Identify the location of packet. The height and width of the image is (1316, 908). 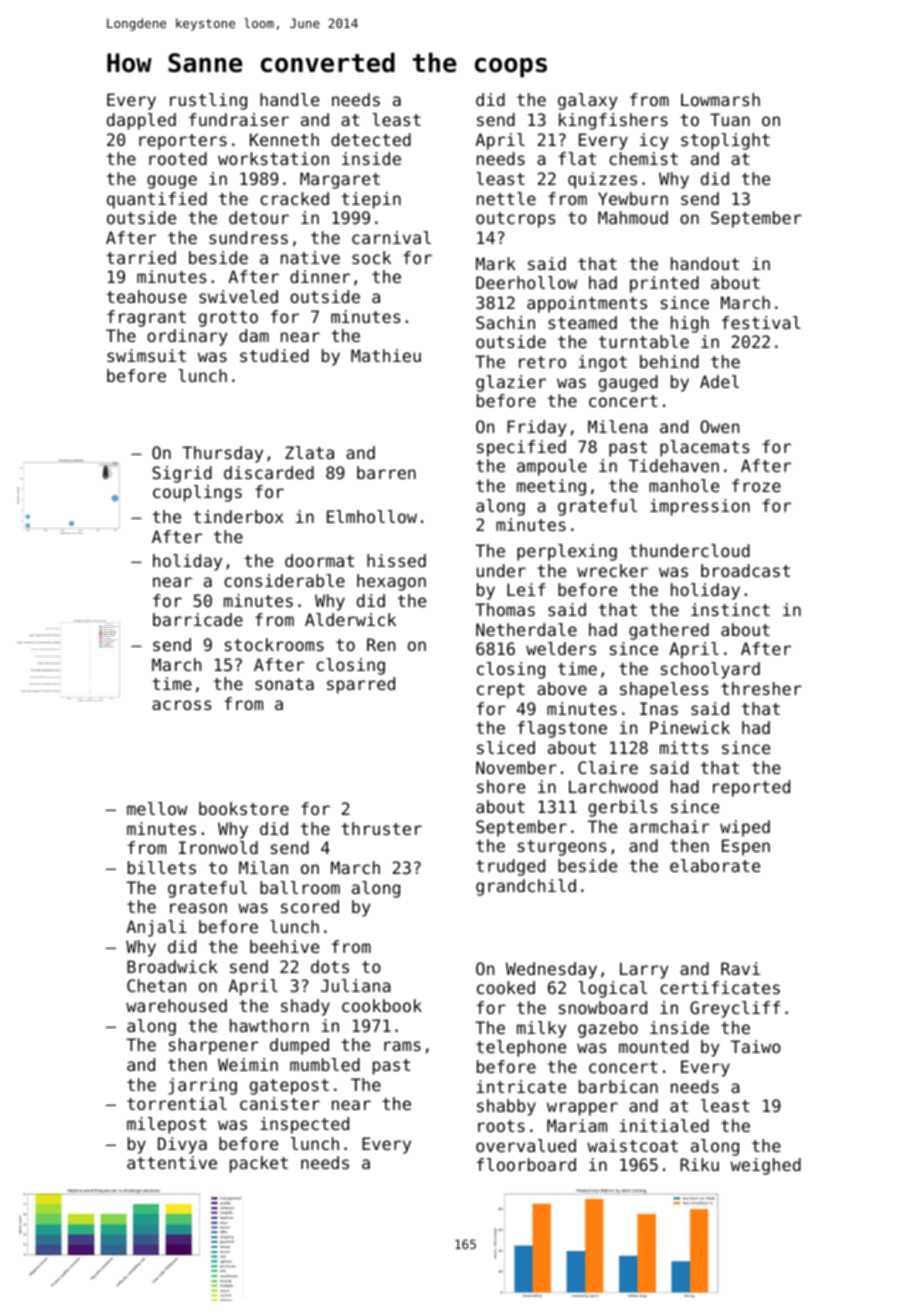
(259, 1164).
